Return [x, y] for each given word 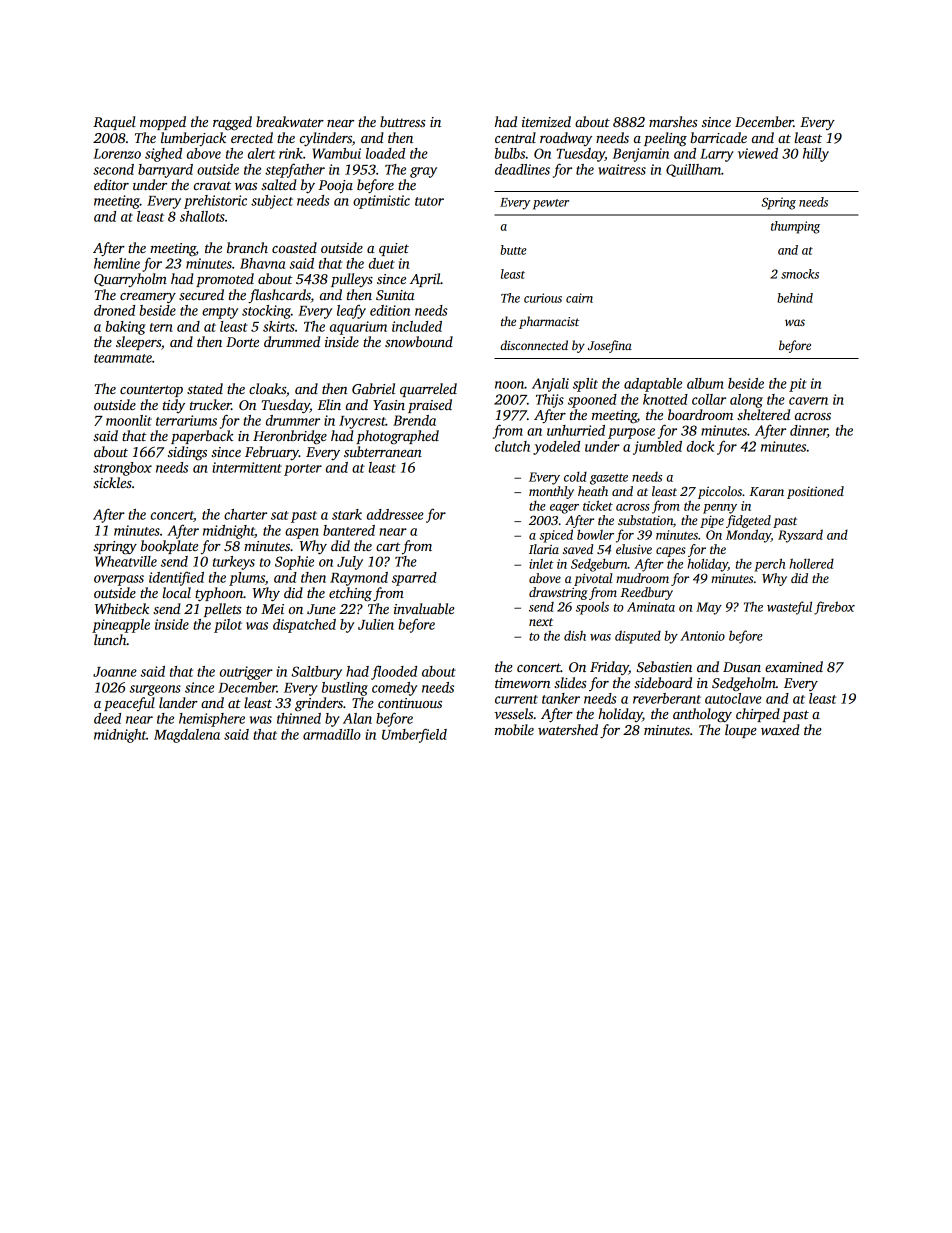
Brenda [414, 420]
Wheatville [126, 561]
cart [388, 547]
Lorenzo [117, 154]
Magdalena [187, 736]
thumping [795, 227]
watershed [568, 729]
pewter [551, 204]
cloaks [267, 388]
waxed [780, 729]
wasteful [789, 608]
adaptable [653, 385]
